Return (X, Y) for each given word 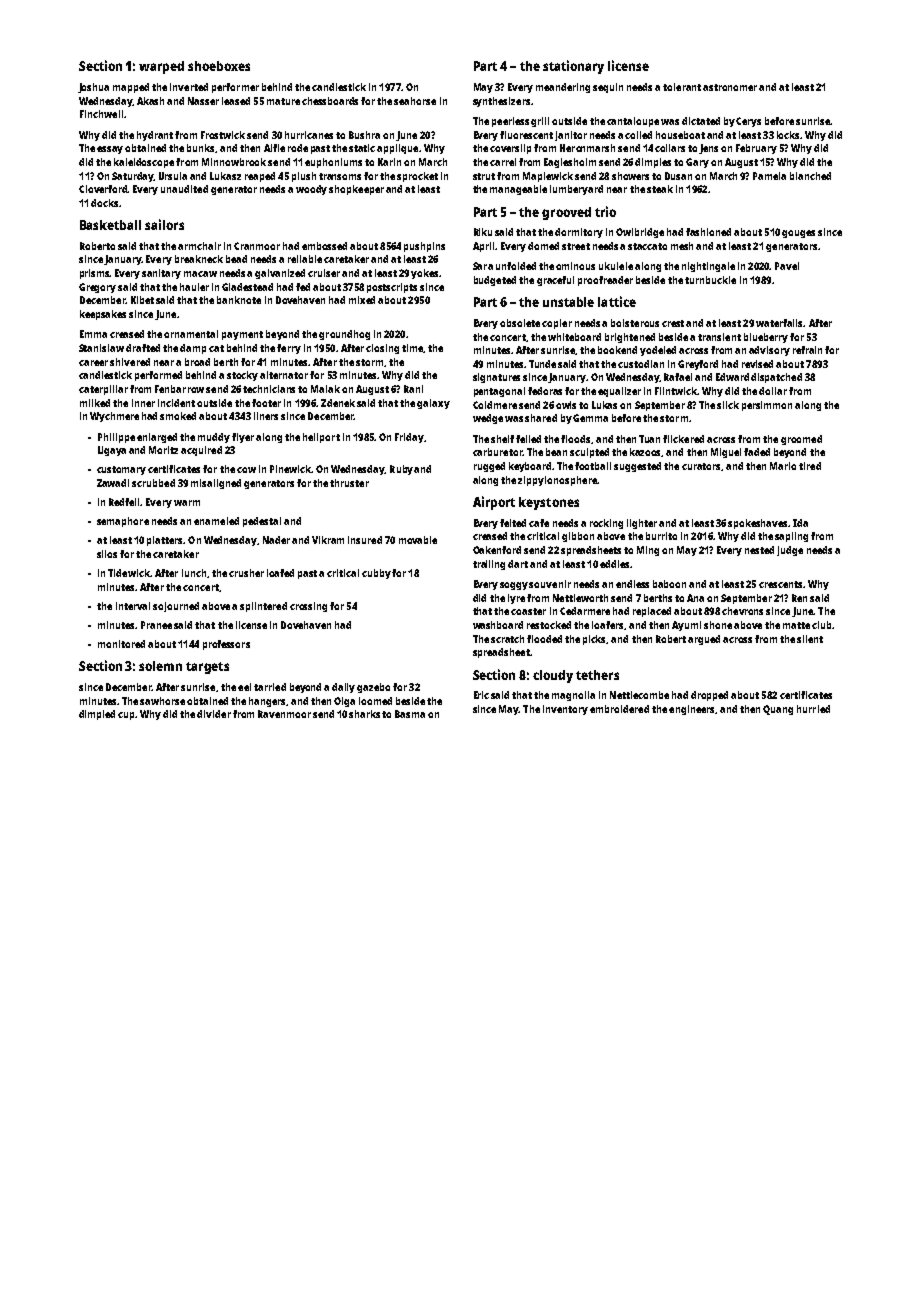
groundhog (344, 335)
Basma (410, 714)
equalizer (619, 392)
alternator (284, 375)
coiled (638, 135)
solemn (160, 666)
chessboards (330, 101)
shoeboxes (219, 66)
